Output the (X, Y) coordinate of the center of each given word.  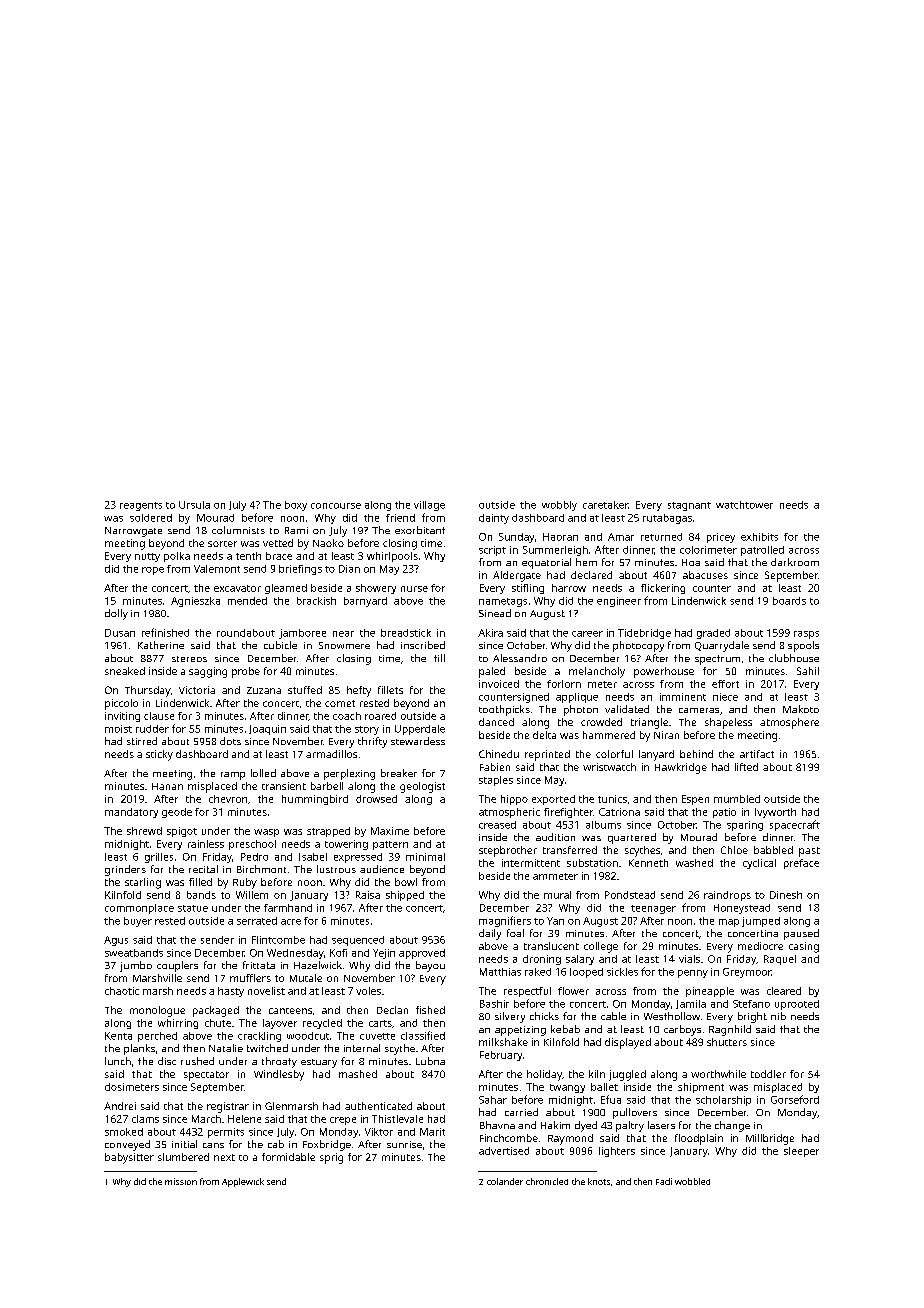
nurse (414, 589)
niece (725, 697)
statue (193, 908)
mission (181, 1181)
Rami (296, 530)
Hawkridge (681, 768)
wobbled (692, 1181)
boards (789, 601)
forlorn (564, 684)
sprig (331, 1158)
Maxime (390, 831)
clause (159, 716)
